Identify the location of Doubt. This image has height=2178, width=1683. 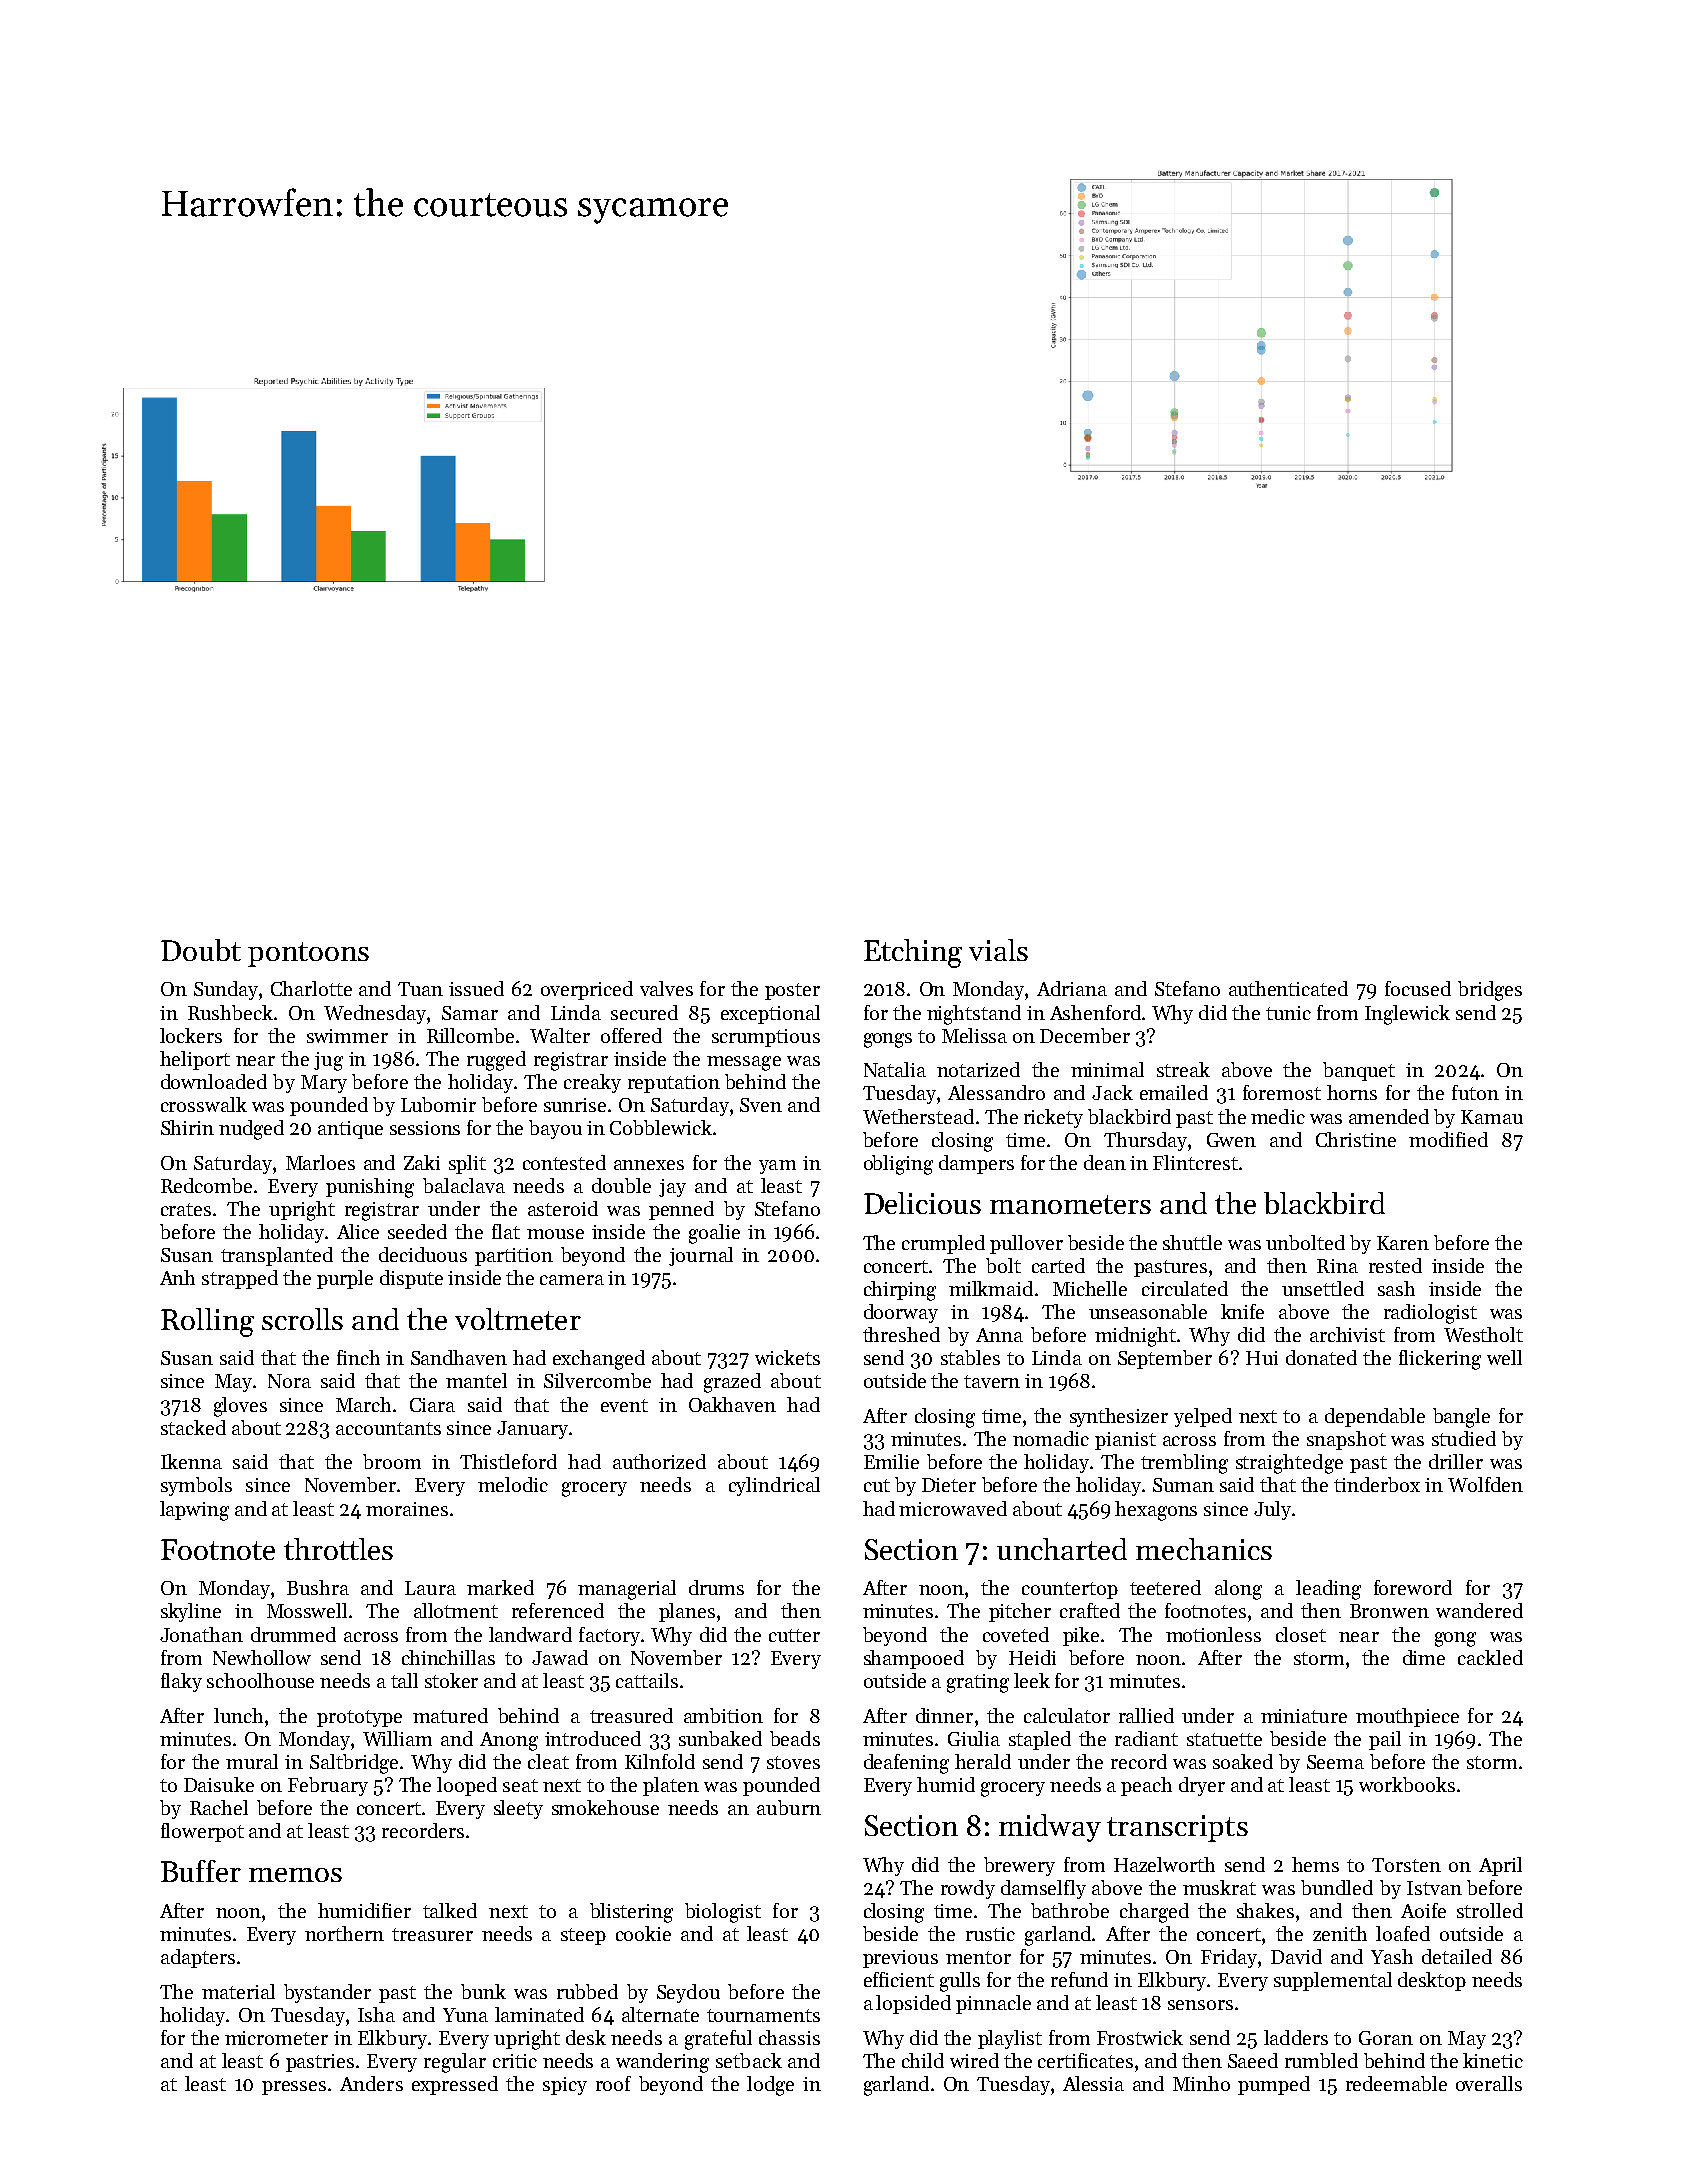
(201, 950).
